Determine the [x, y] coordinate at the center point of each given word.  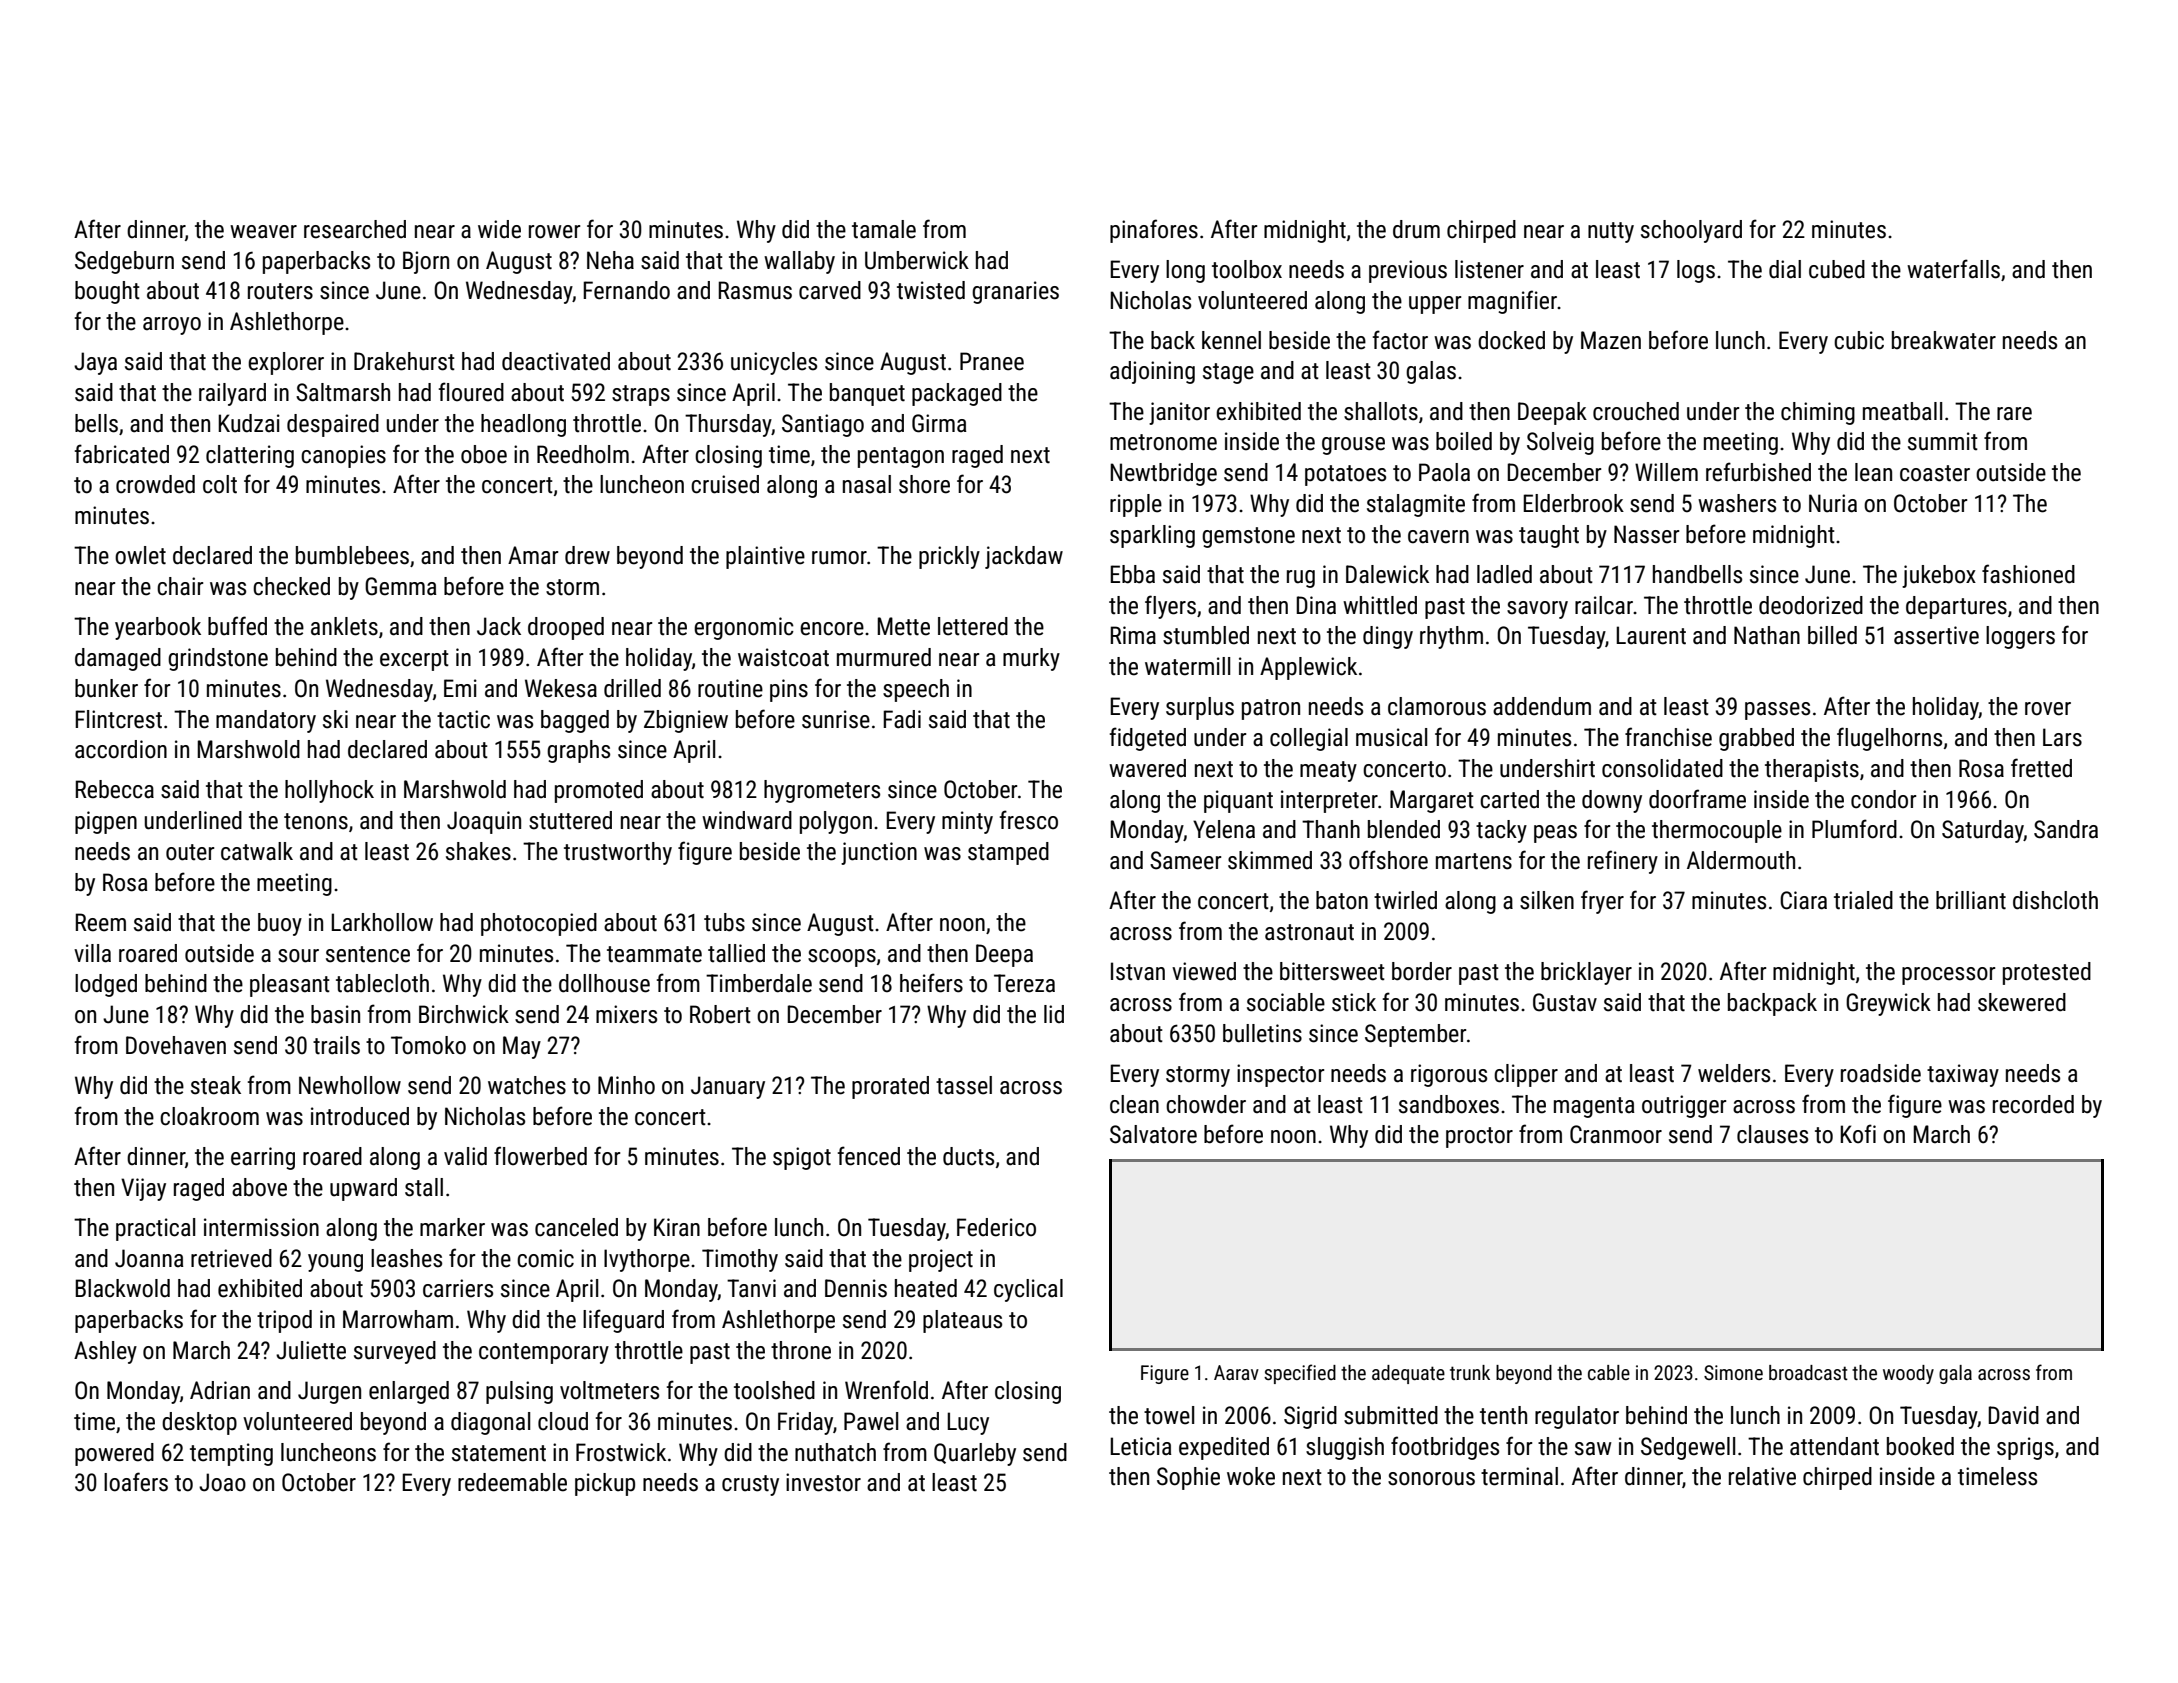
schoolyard [1691, 231]
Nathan [1767, 635]
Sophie [1188, 1478]
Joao [222, 1482]
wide [499, 229]
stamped [1008, 853]
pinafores [1154, 231]
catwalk [257, 851]
